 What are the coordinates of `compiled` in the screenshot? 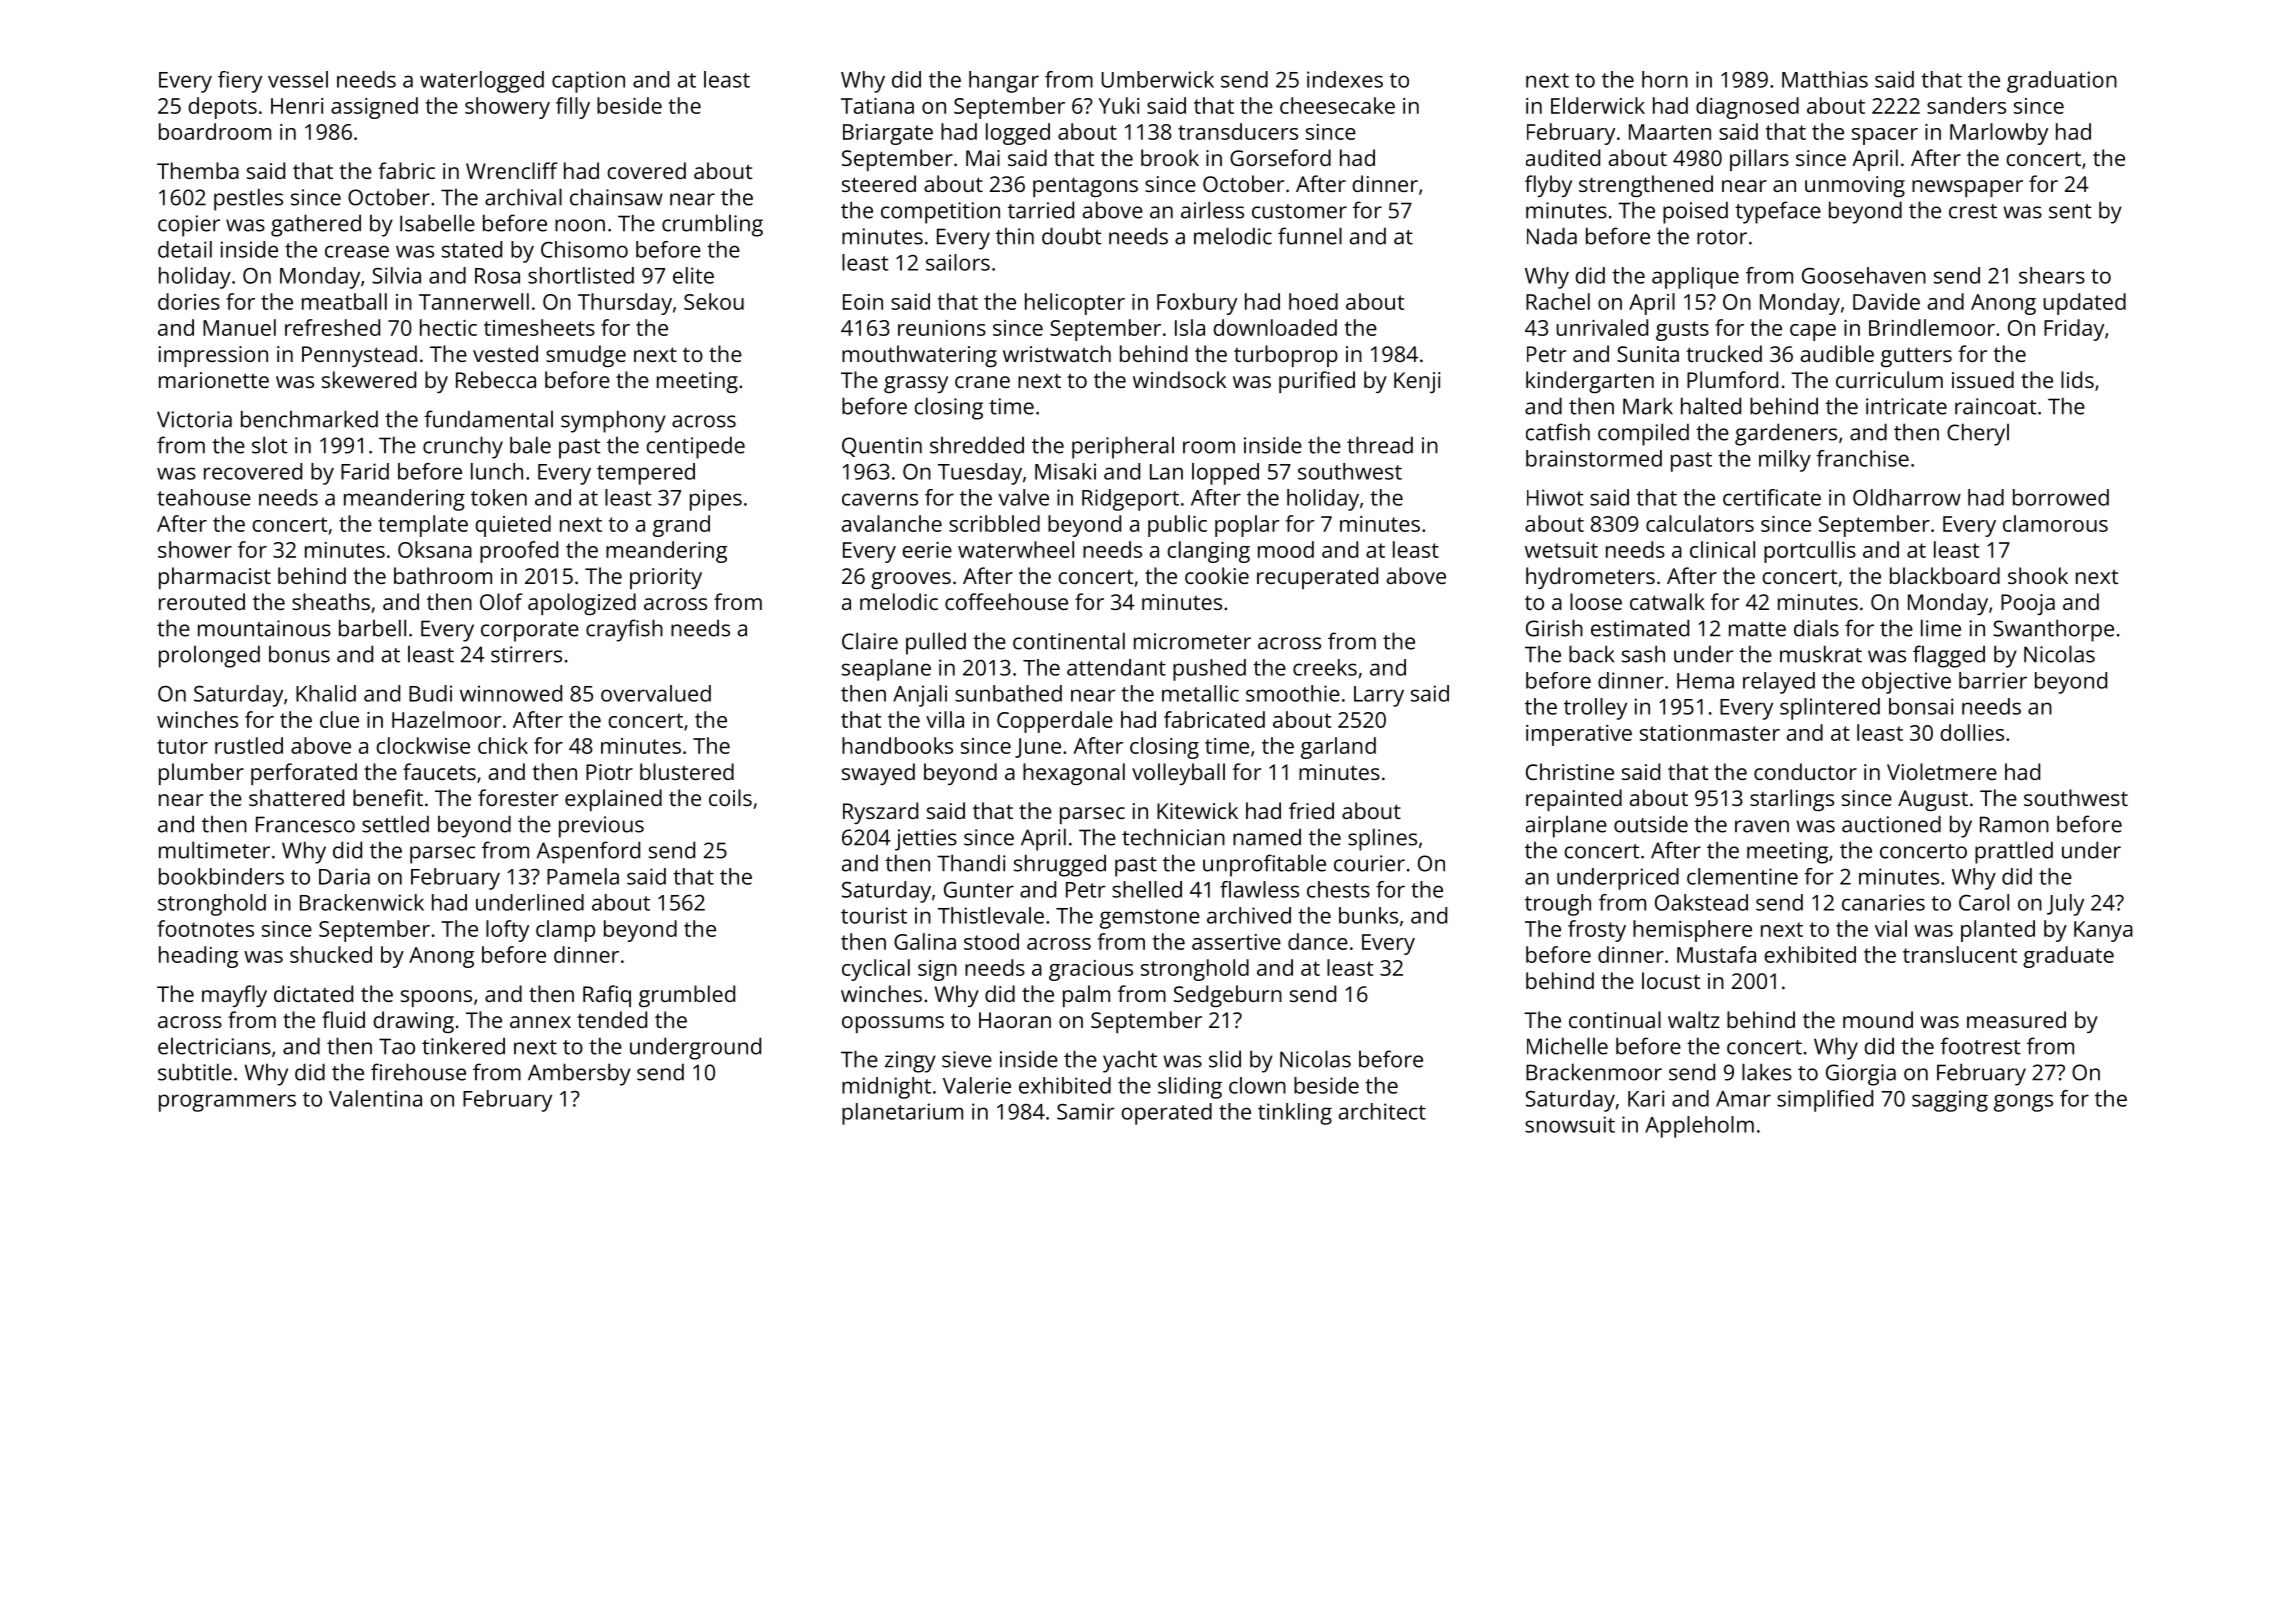 It's located at (1643, 434).
